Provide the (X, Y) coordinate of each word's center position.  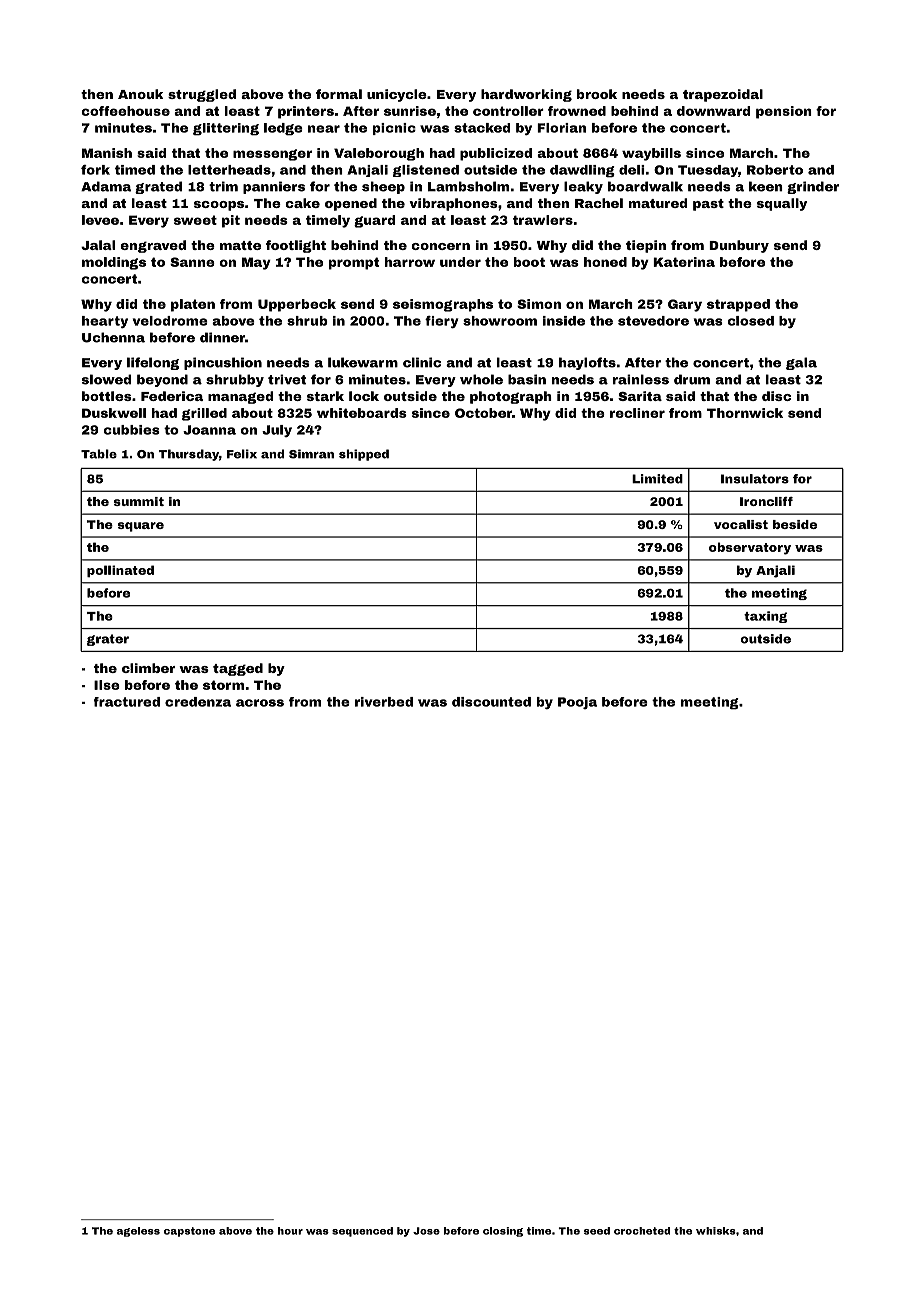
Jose (426, 1231)
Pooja (577, 703)
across (260, 703)
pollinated (120, 571)
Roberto (775, 170)
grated (158, 187)
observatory (750, 548)
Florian (561, 128)
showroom (500, 321)
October (483, 413)
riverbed (384, 702)
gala (801, 363)
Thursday (189, 455)
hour (290, 1231)
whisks (716, 1231)
